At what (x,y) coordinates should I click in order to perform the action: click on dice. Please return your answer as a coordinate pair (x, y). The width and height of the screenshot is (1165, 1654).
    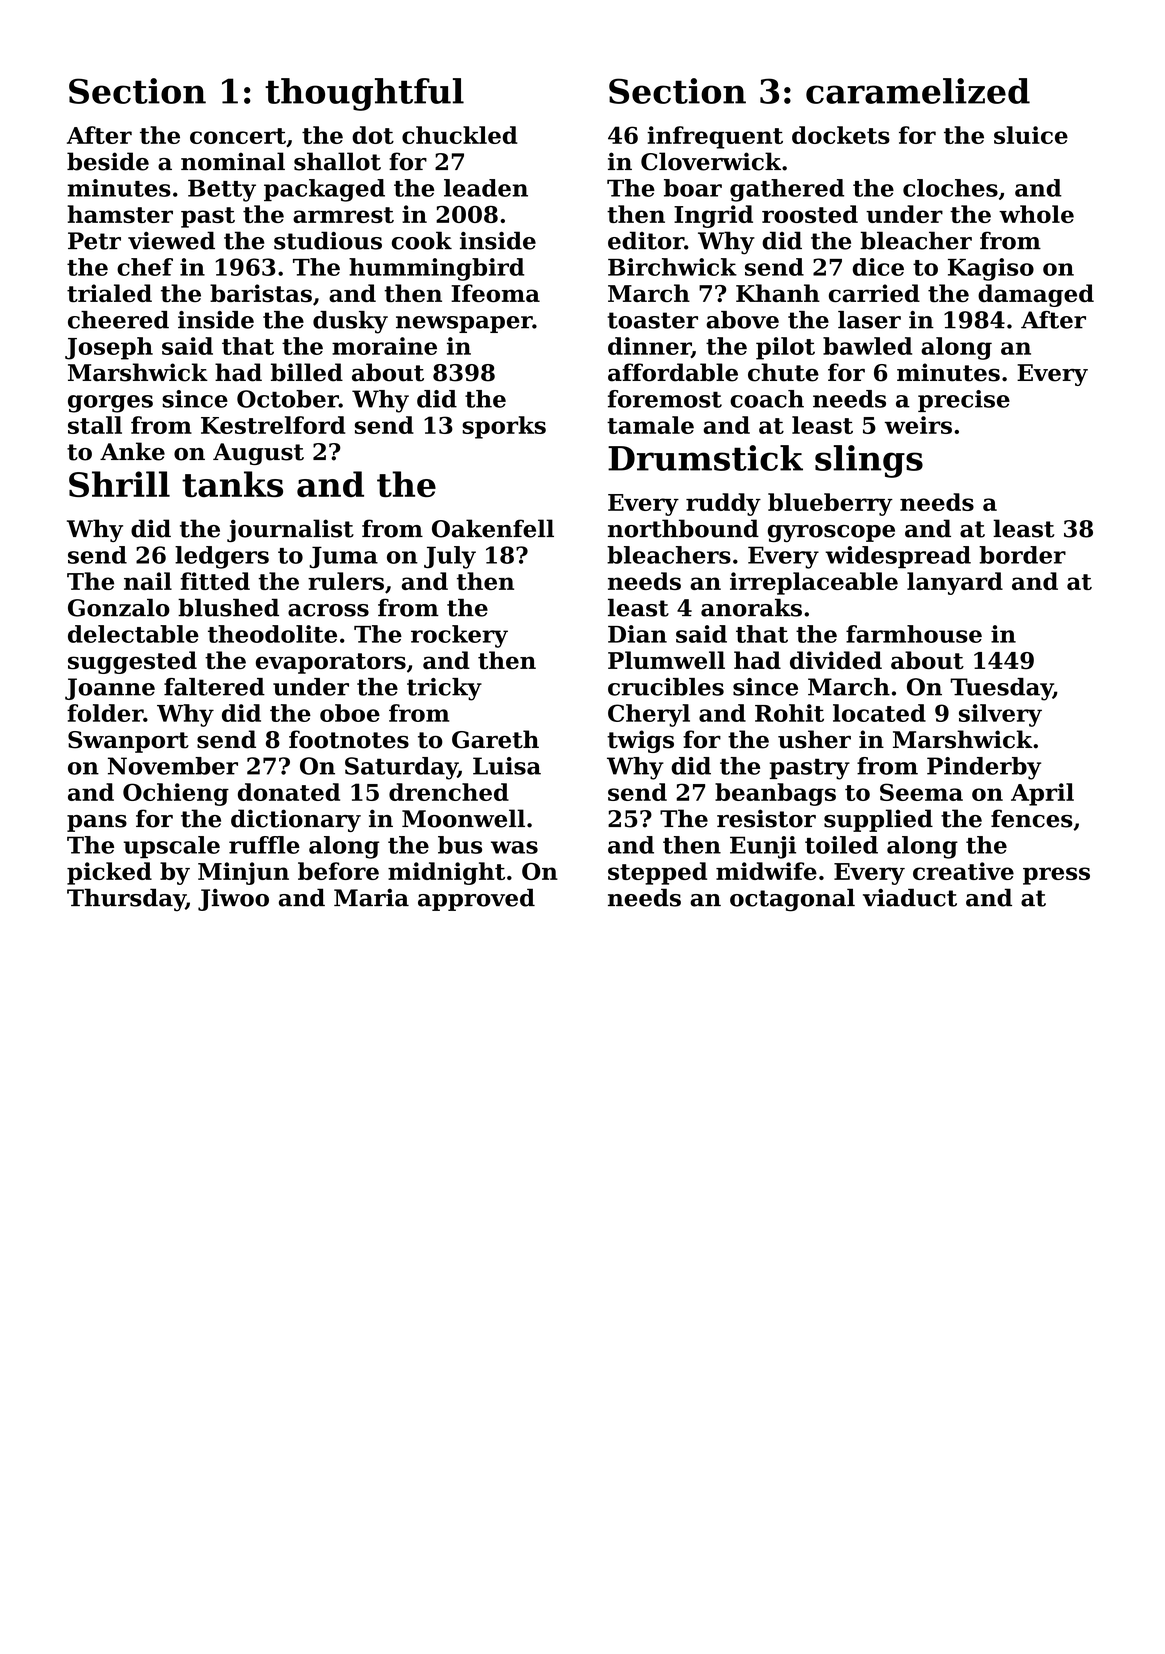
    Looking at the image, I should click on (878, 267).
